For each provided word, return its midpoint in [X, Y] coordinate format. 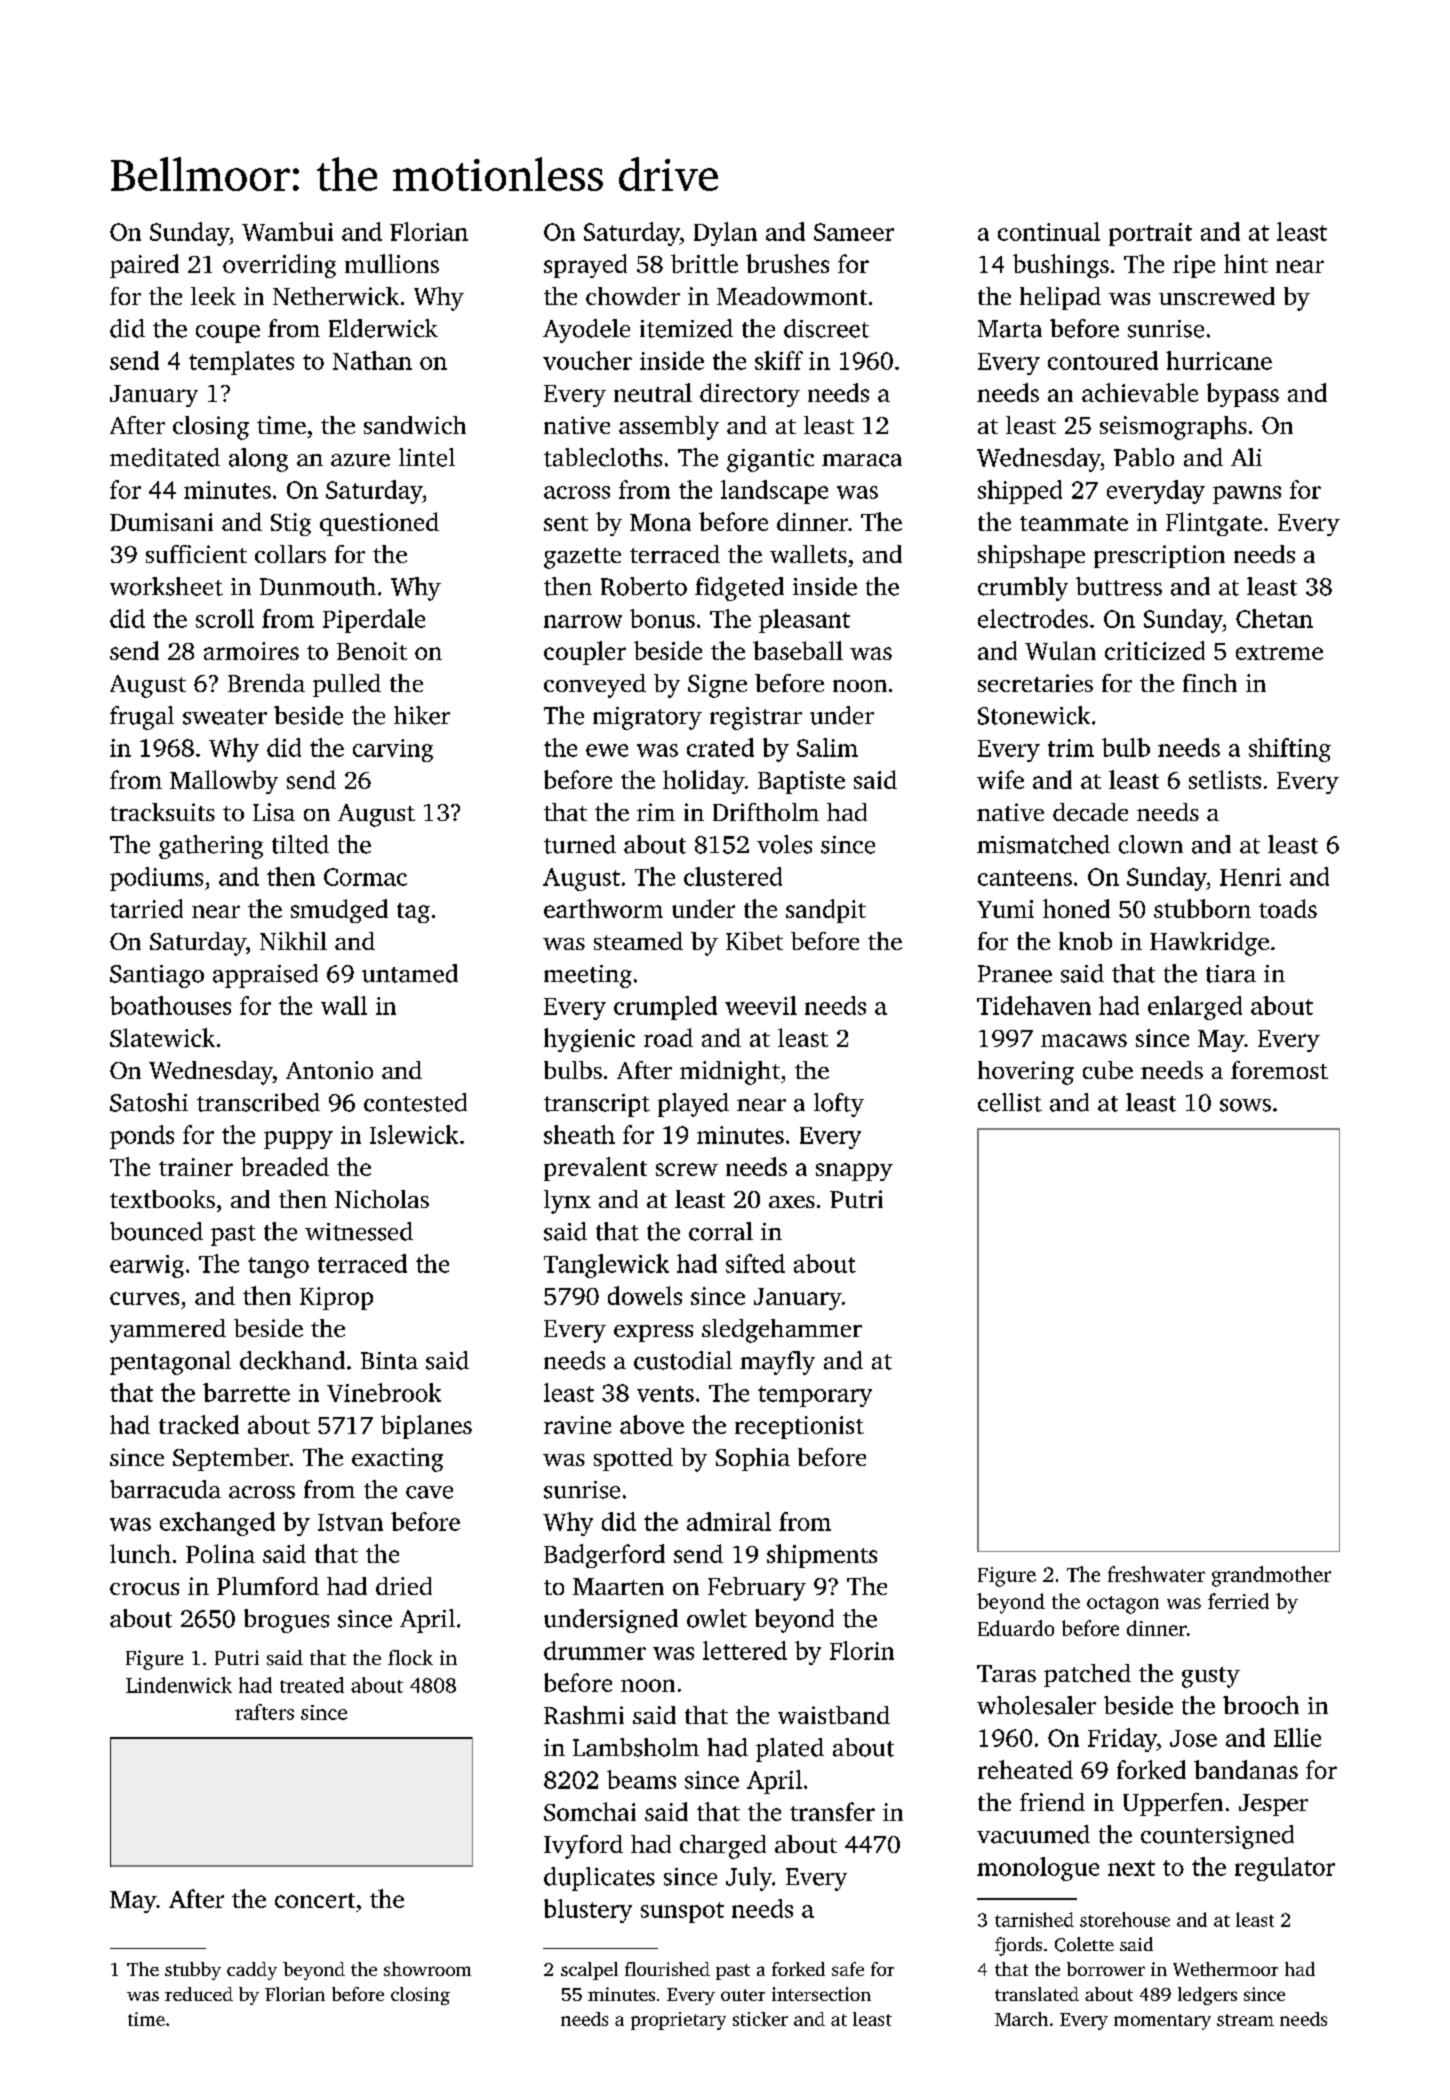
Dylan [725, 234]
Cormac [365, 877]
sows [1245, 1105]
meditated [165, 457]
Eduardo [1016, 1628]
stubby [193, 1971]
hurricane [1219, 360]
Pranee [1015, 974]
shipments [822, 1556]
